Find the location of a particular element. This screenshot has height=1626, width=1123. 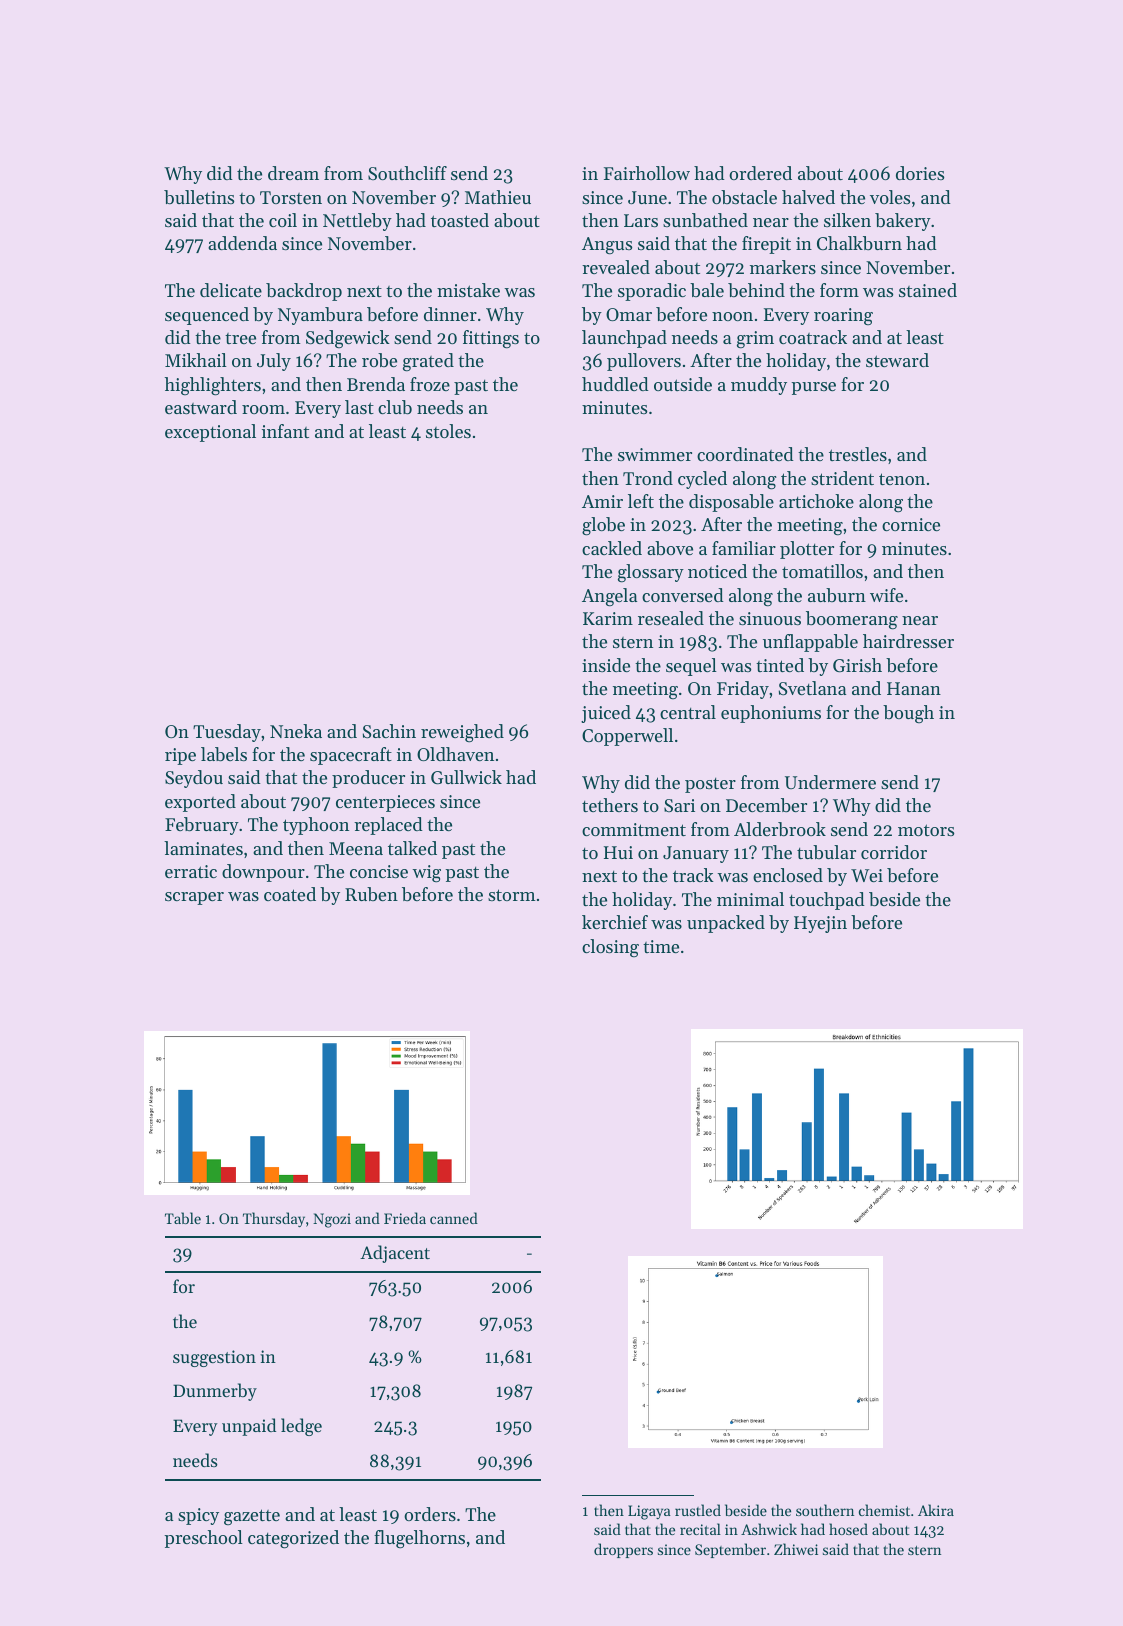

dories is located at coordinates (920, 173).
